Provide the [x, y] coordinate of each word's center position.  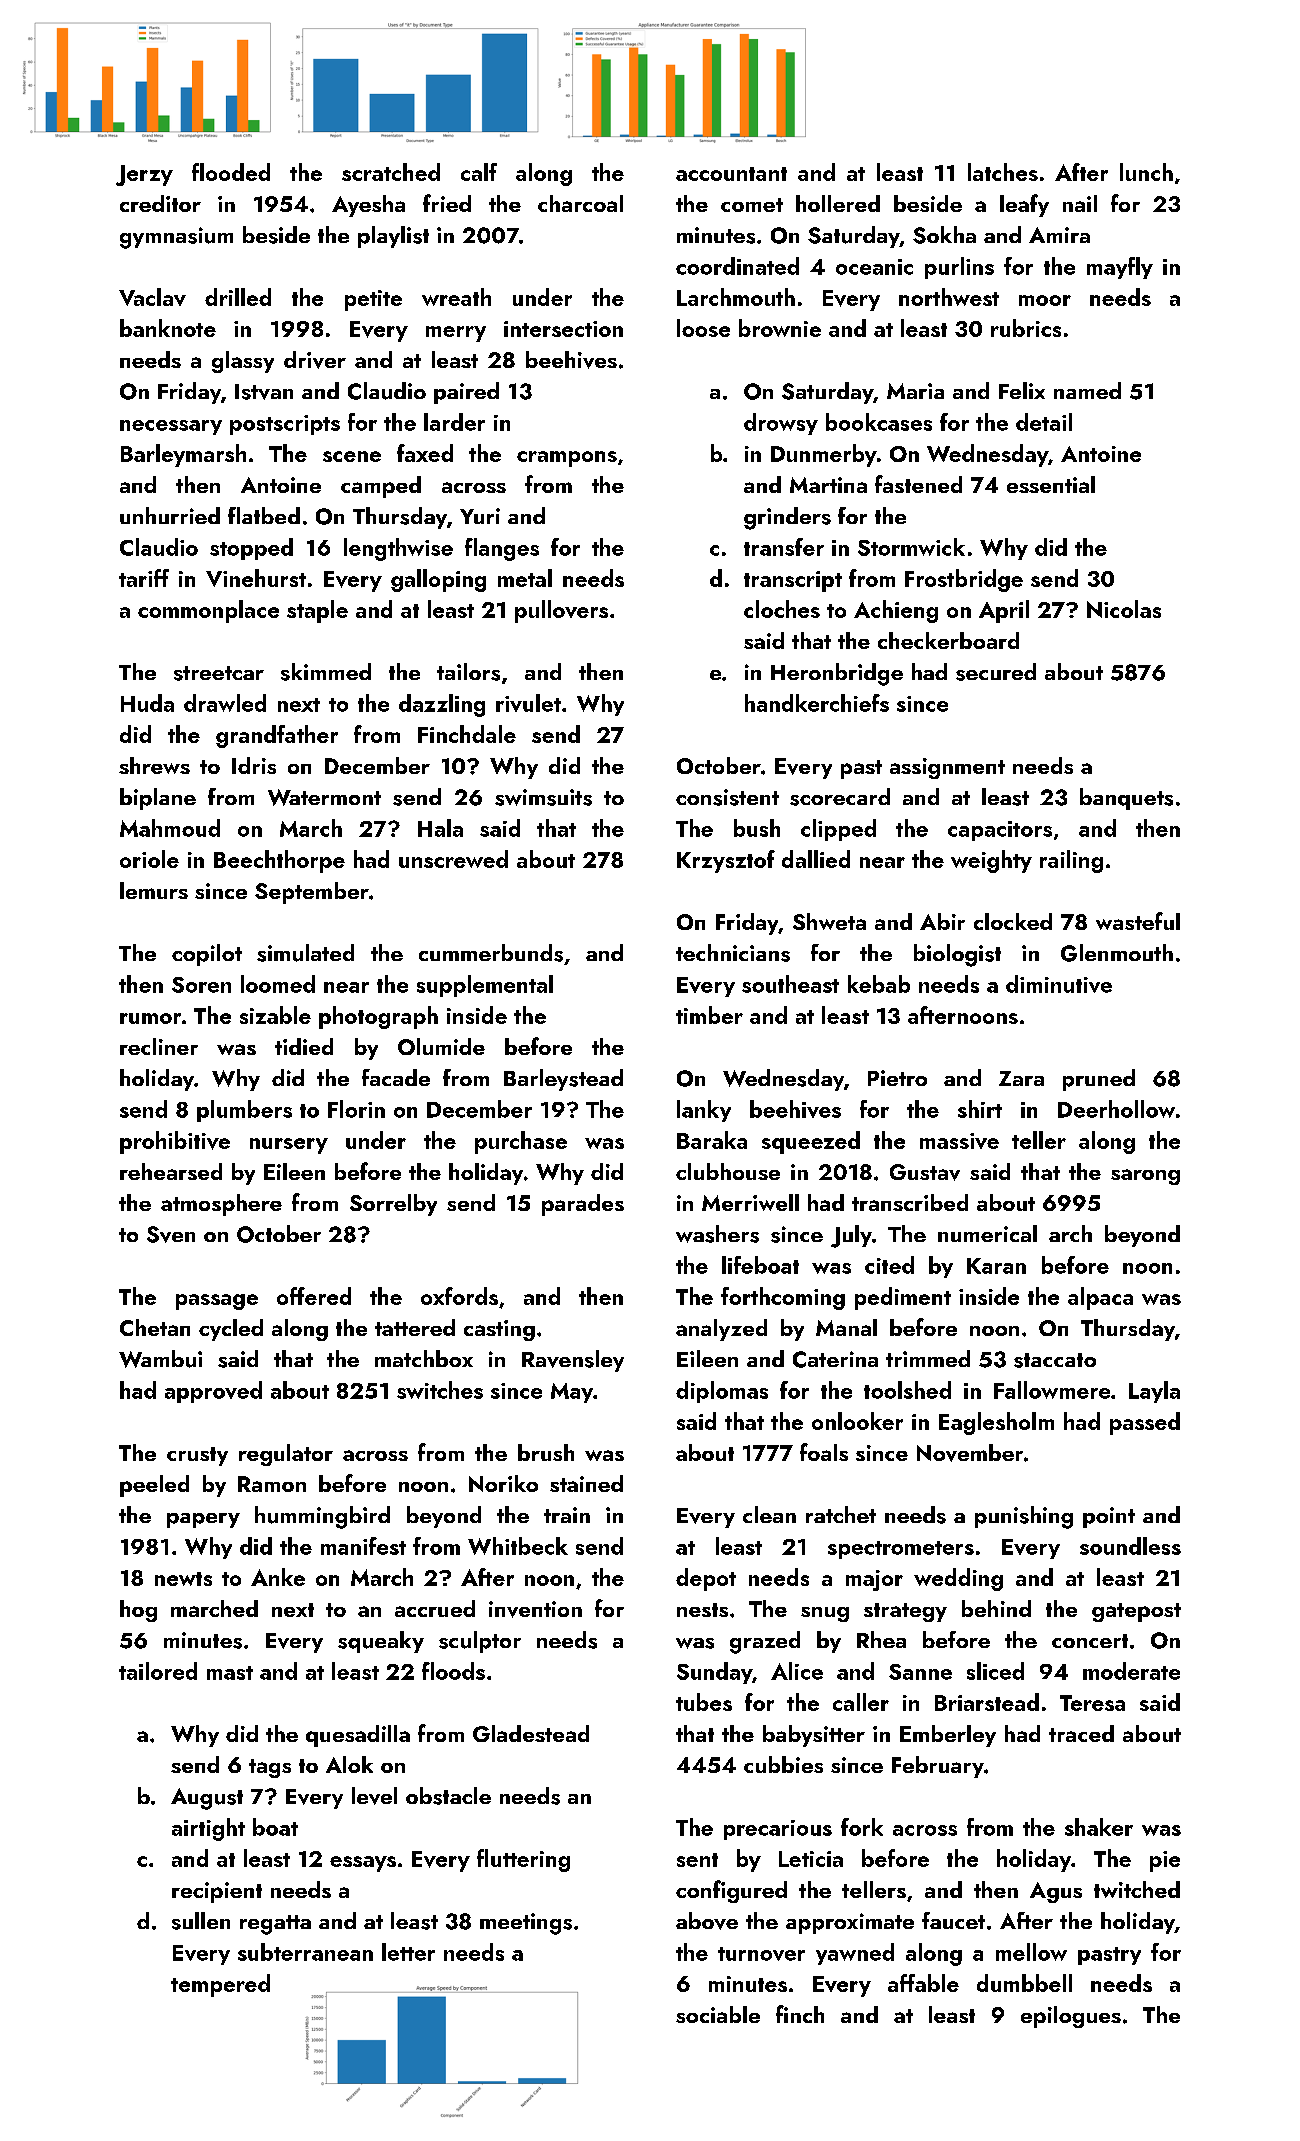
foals [824, 1452]
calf [479, 172]
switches [440, 1390]
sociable [718, 2014]
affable [923, 1983]
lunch [1146, 172]
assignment [947, 768]
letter [408, 1952]
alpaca [1100, 1298]
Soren [201, 985]
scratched [391, 172]
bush [757, 828]
